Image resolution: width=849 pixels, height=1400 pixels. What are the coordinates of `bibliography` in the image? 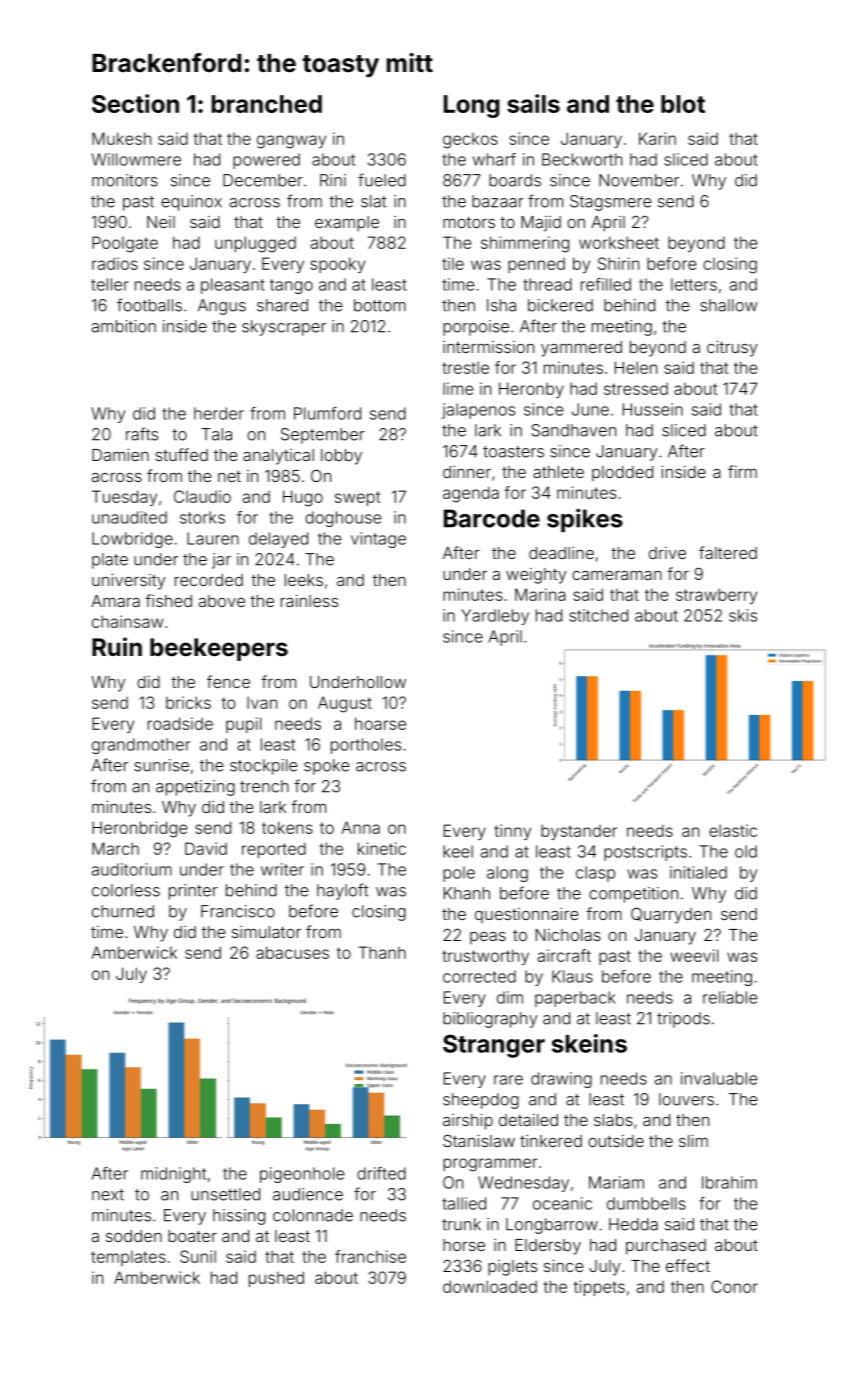 It's located at (490, 1020).
